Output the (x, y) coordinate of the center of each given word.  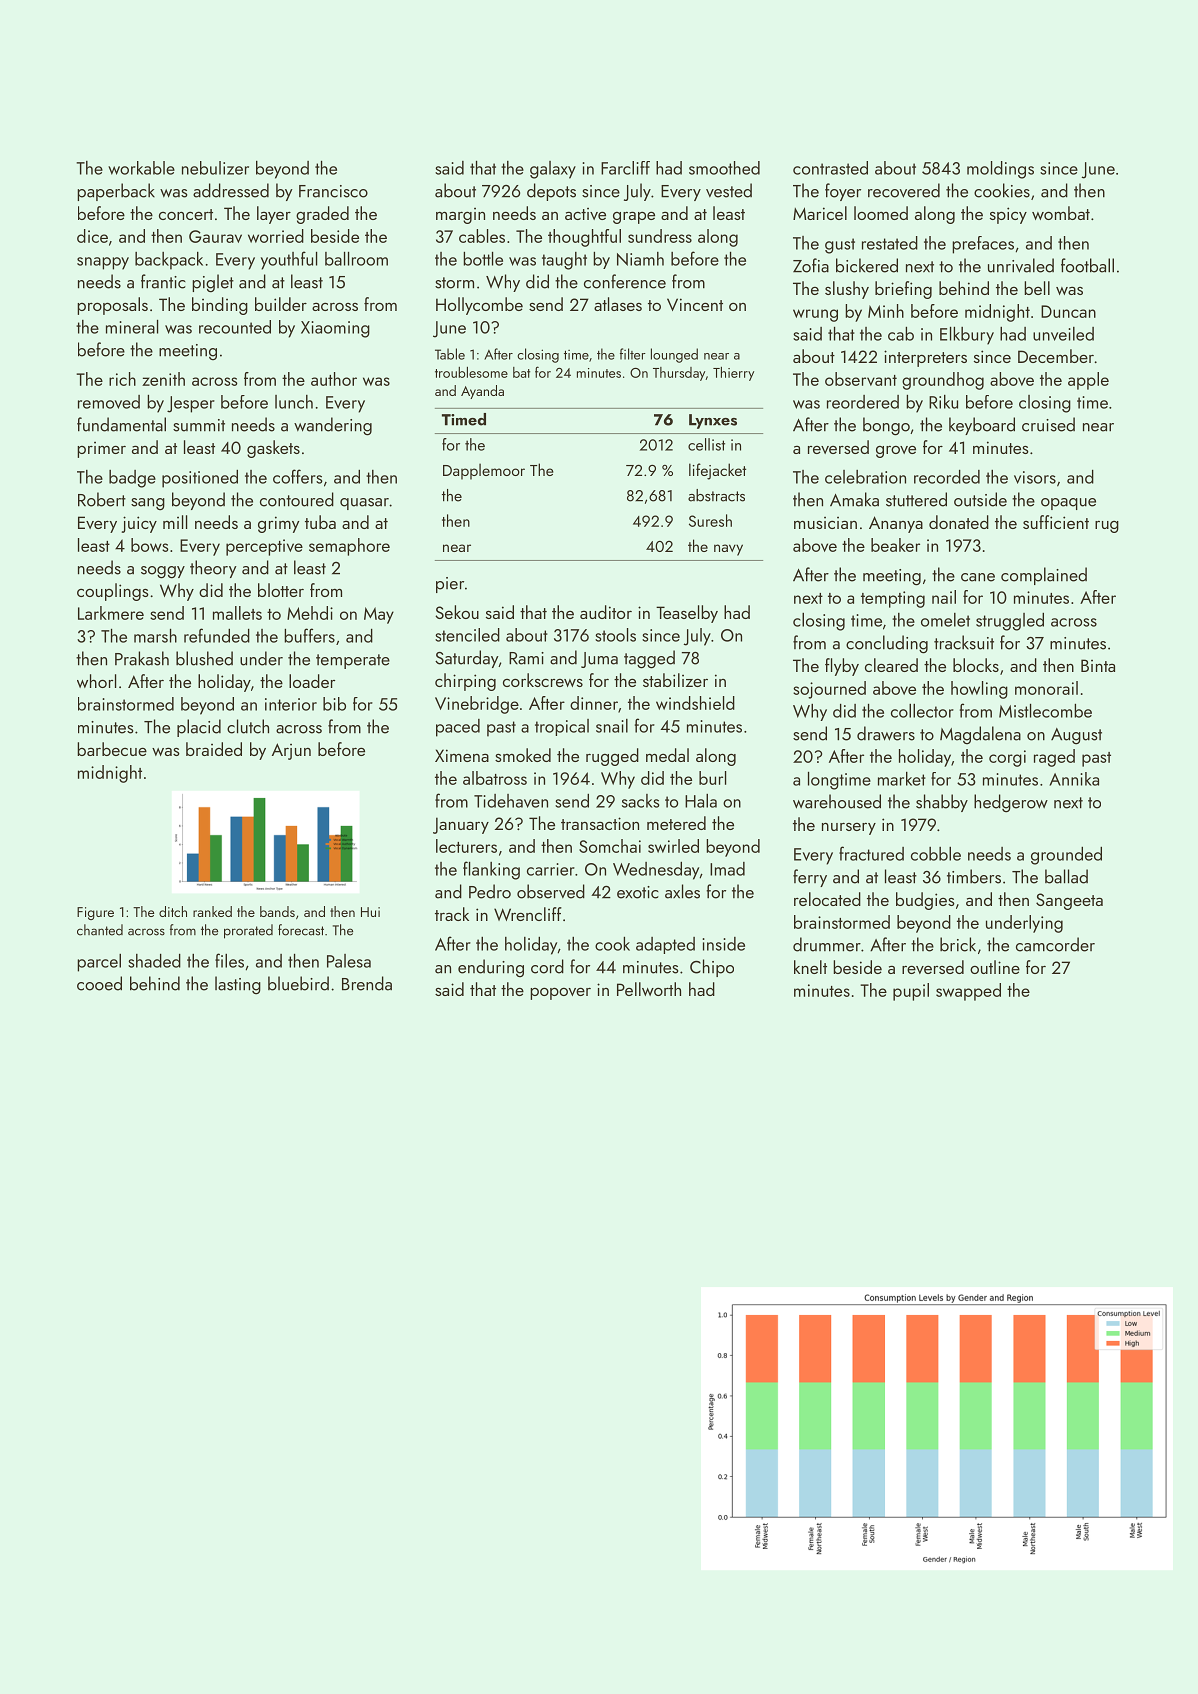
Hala (701, 801)
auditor (606, 612)
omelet (945, 620)
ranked (212, 911)
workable (141, 168)
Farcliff (625, 168)
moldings (1000, 170)
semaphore (349, 547)
